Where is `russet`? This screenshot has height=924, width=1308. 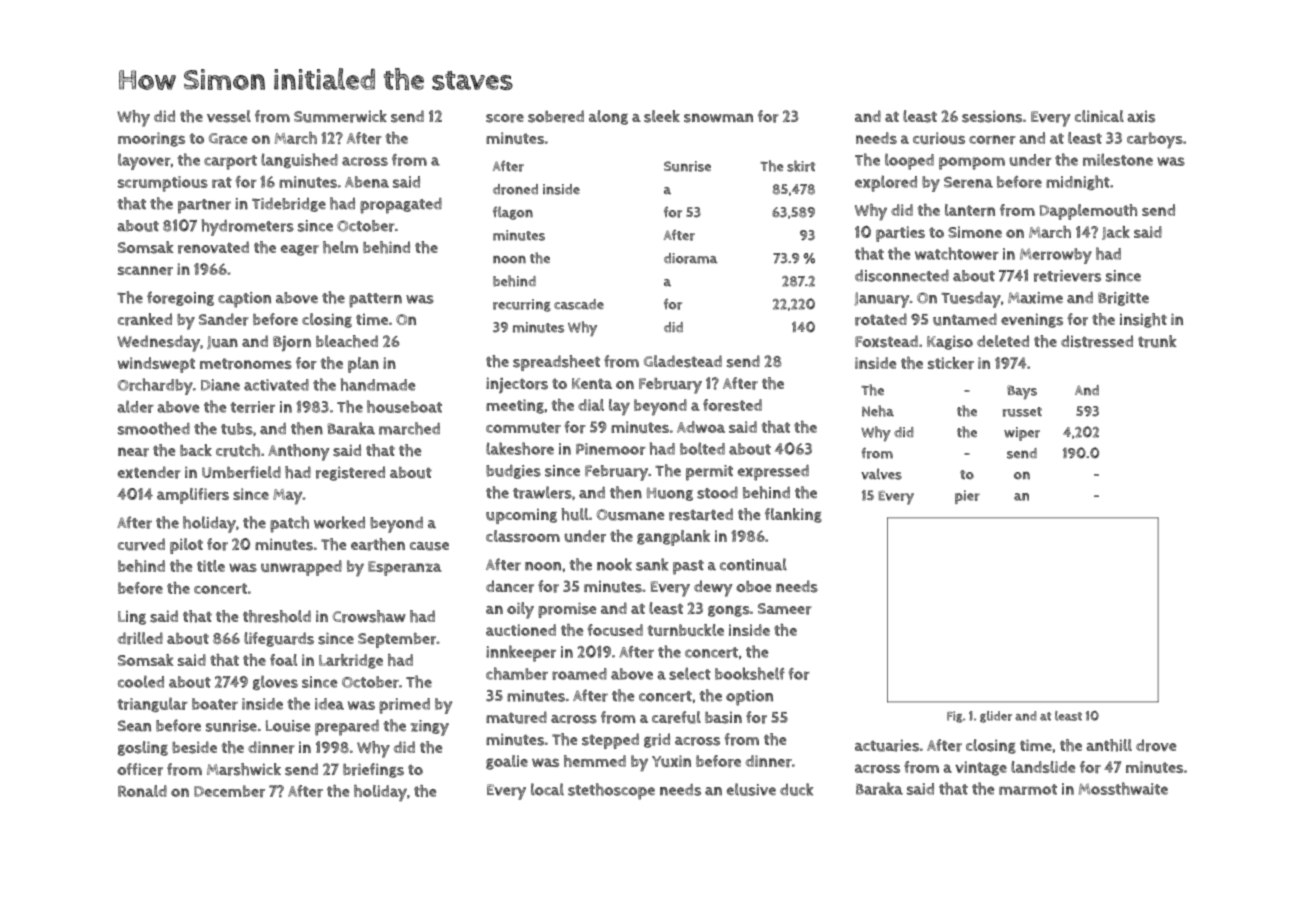
russet is located at coordinates (1022, 412).
